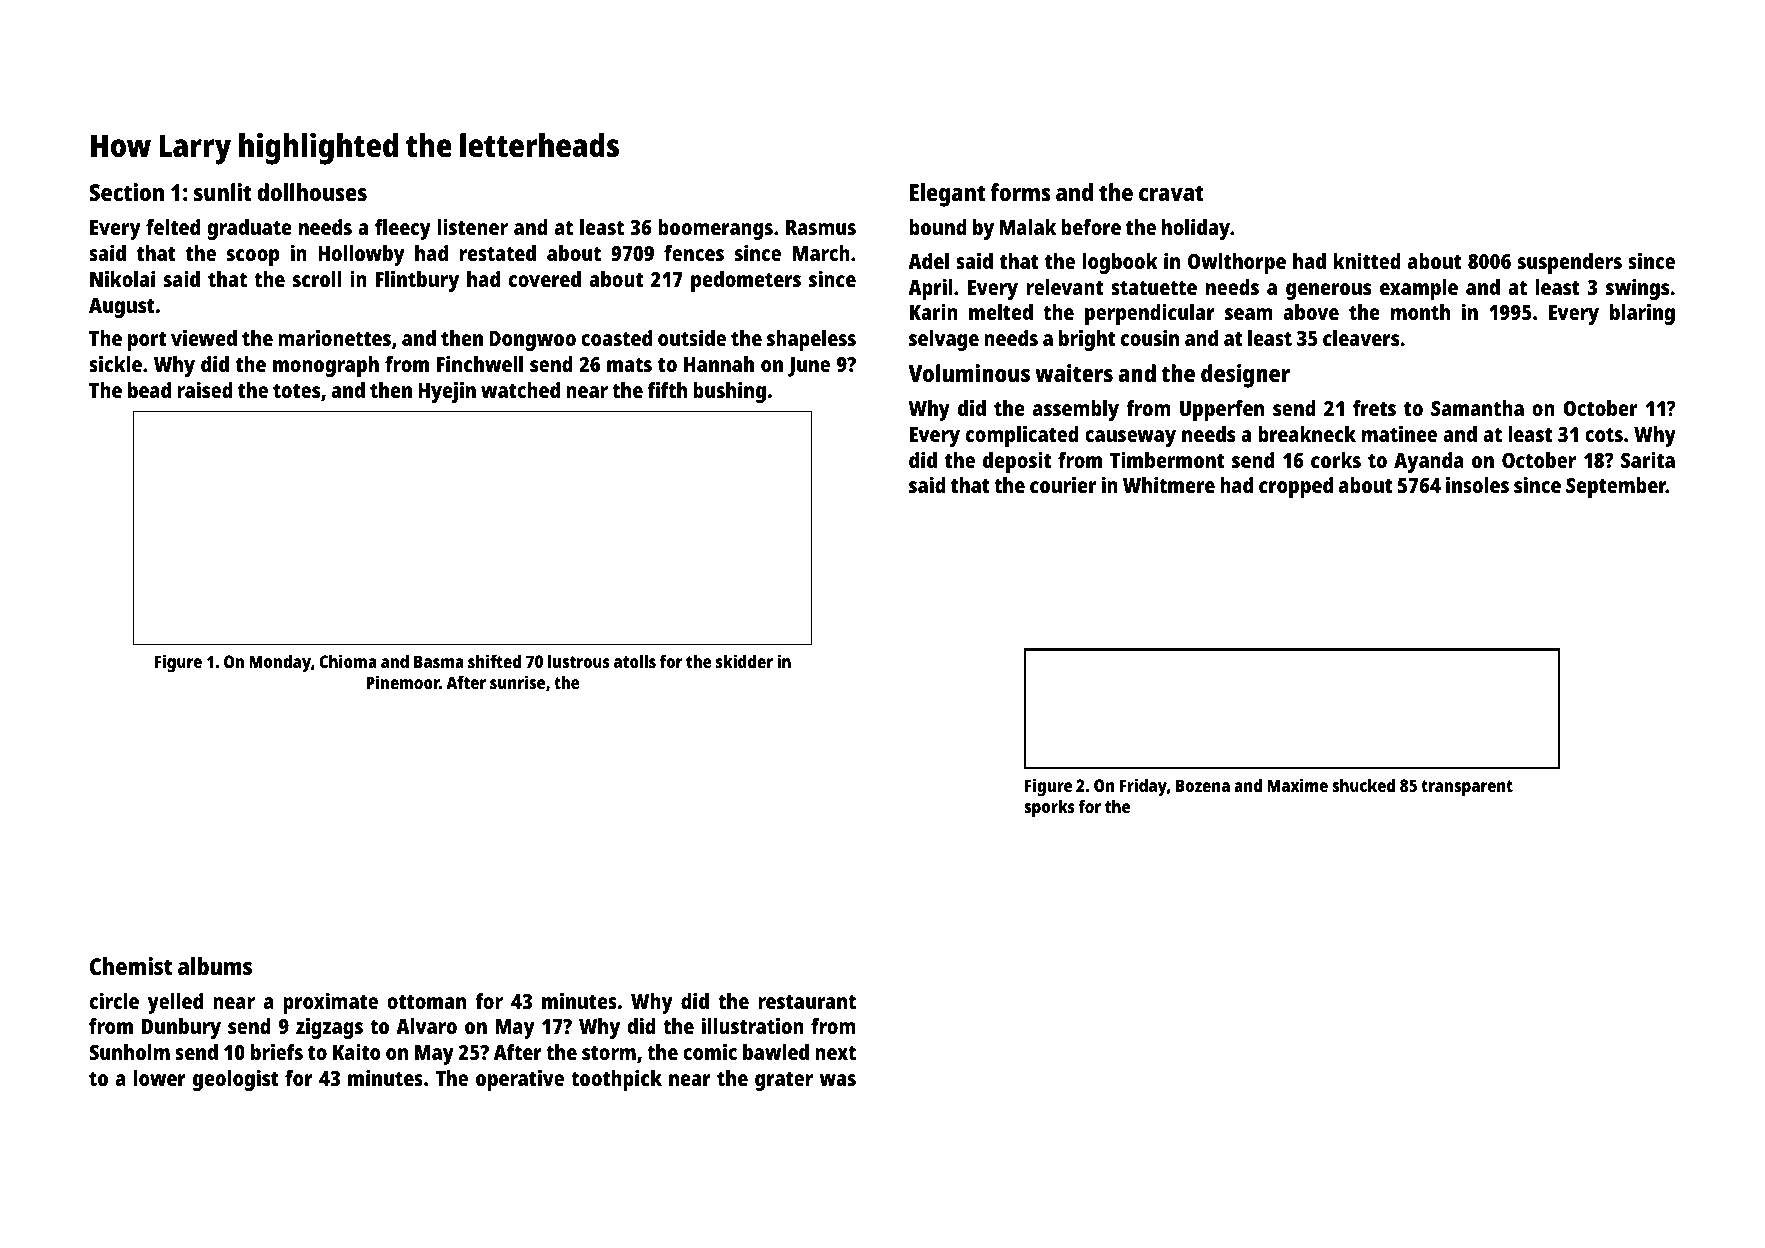 Image resolution: width=1765 pixels, height=1248 pixels. I want to click on forms, so click(1021, 192).
